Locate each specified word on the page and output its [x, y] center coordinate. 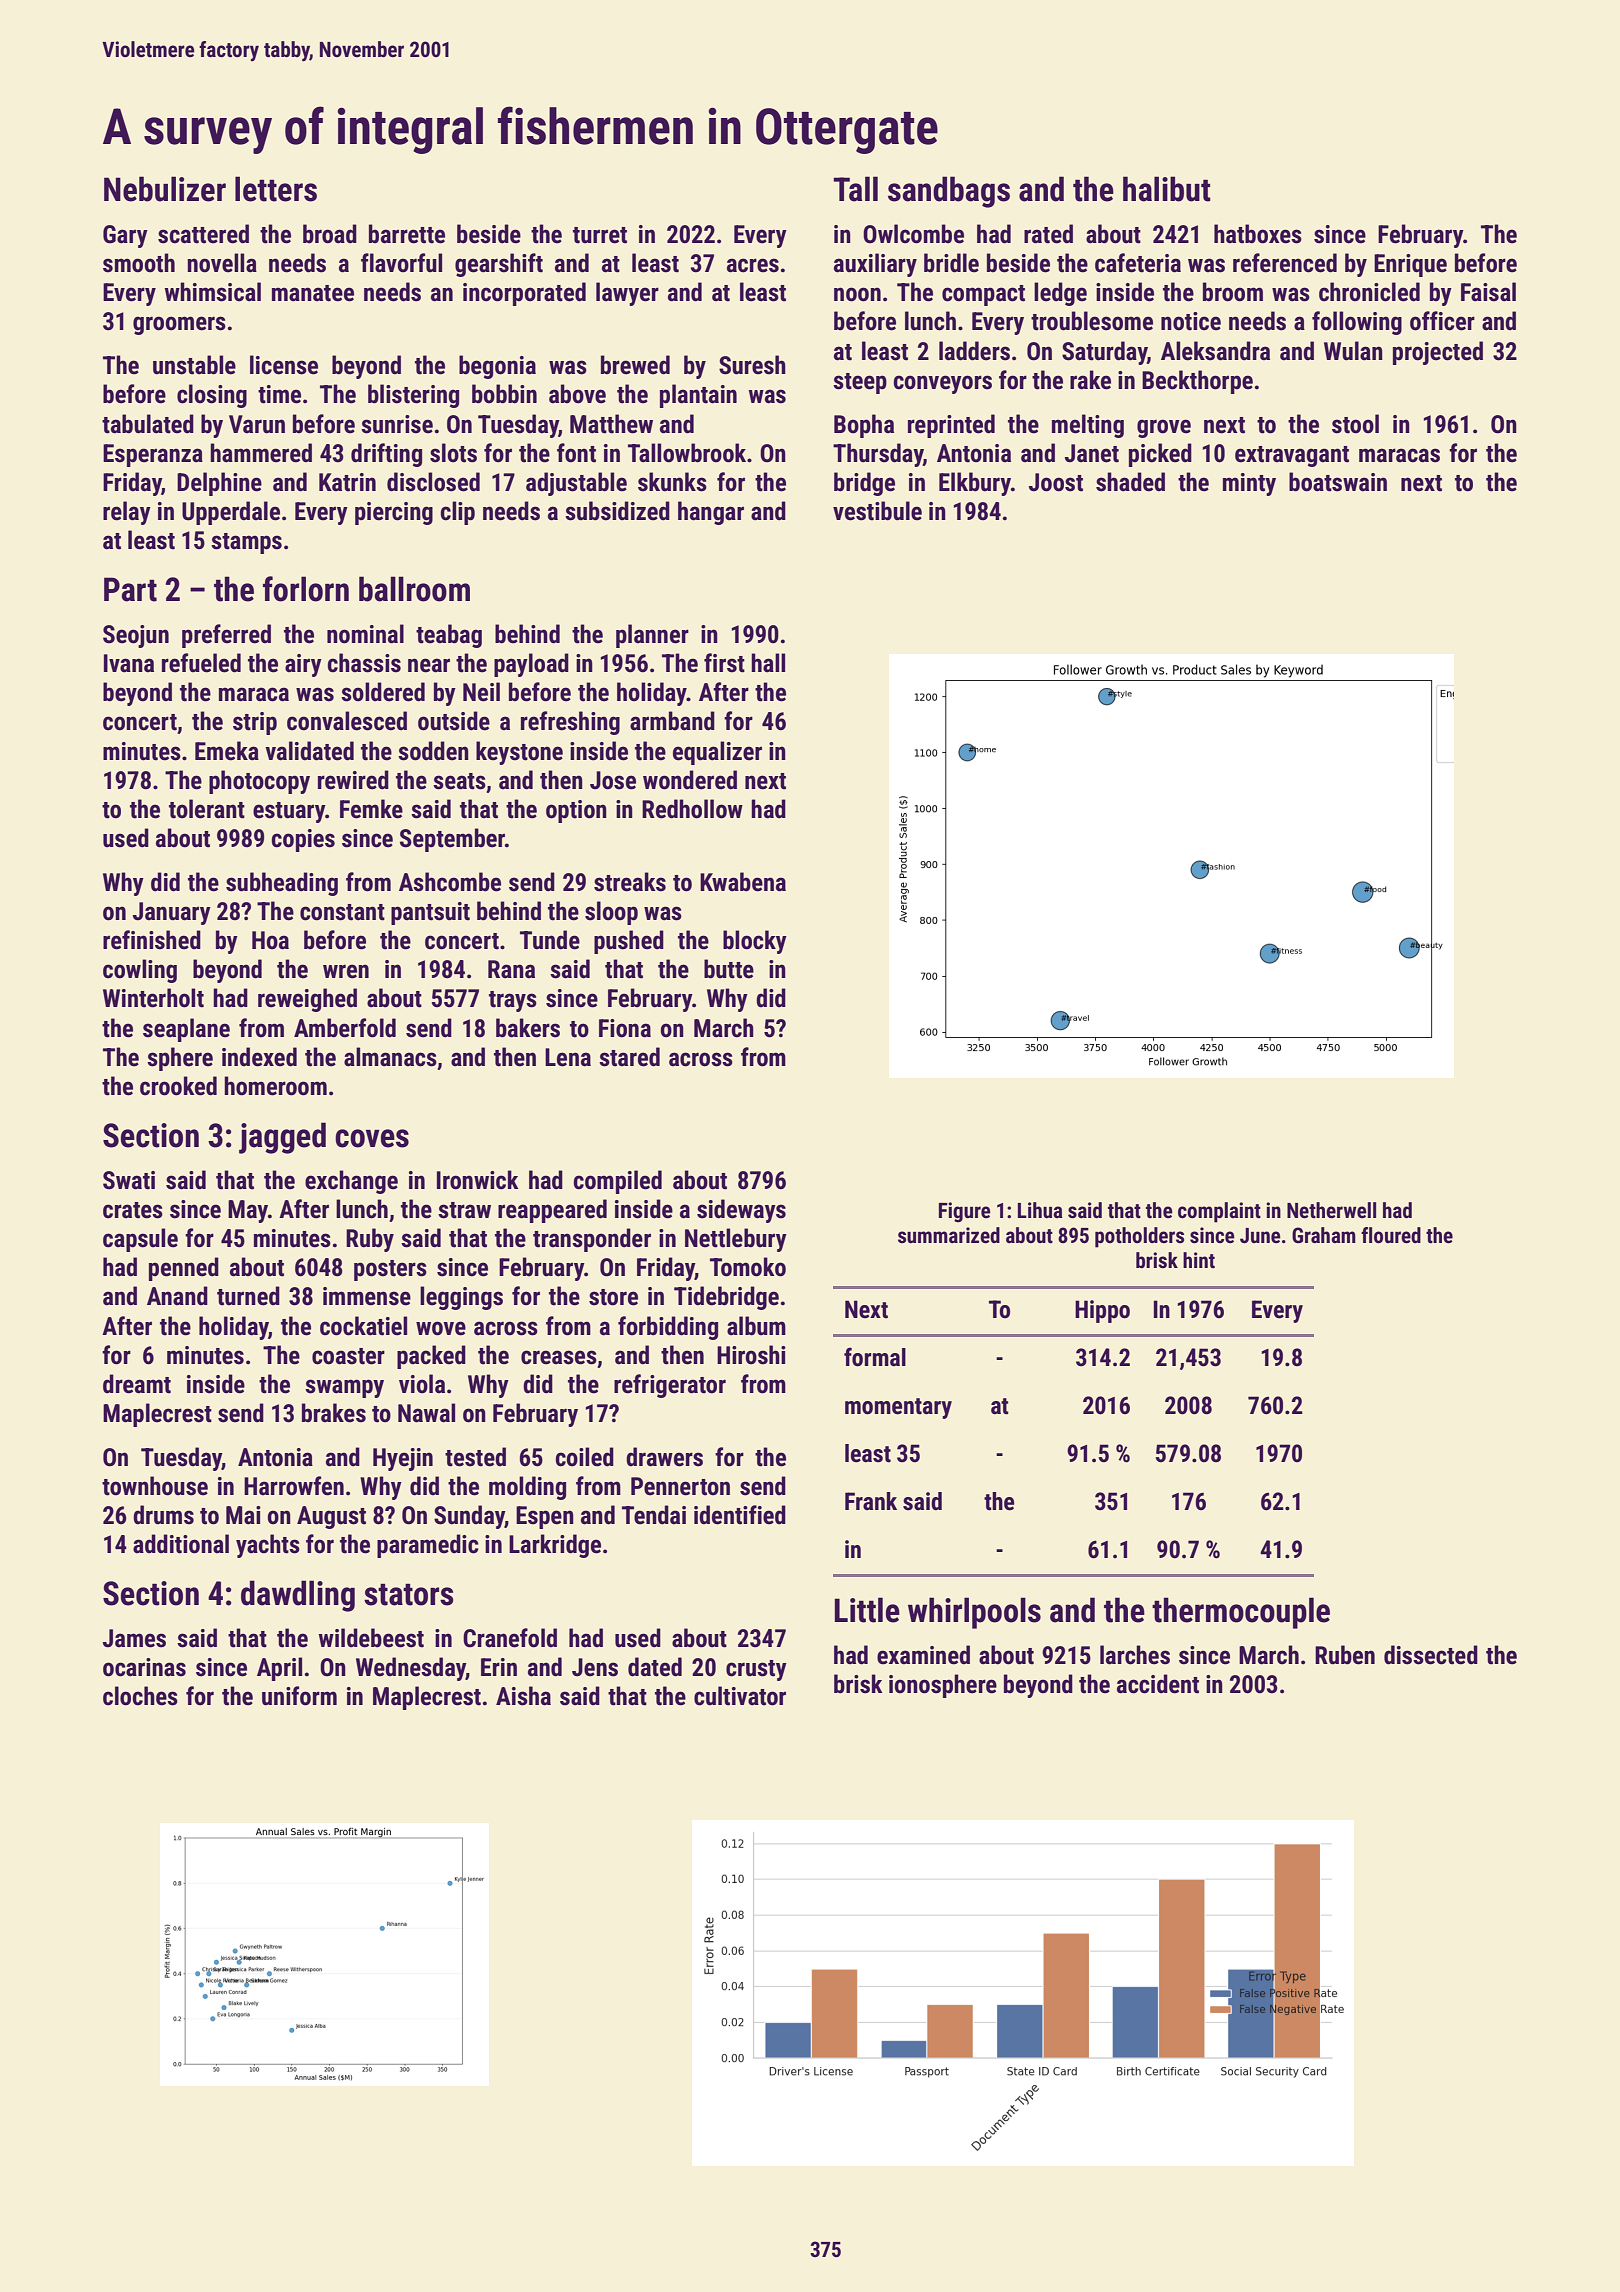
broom [1233, 292]
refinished [152, 940]
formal [875, 1357]
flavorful [401, 263]
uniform [299, 1696]
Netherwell [1331, 1210]
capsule [140, 1240]
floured [1391, 1235]
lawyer [627, 294]
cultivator [740, 1696]
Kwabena [743, 882]
